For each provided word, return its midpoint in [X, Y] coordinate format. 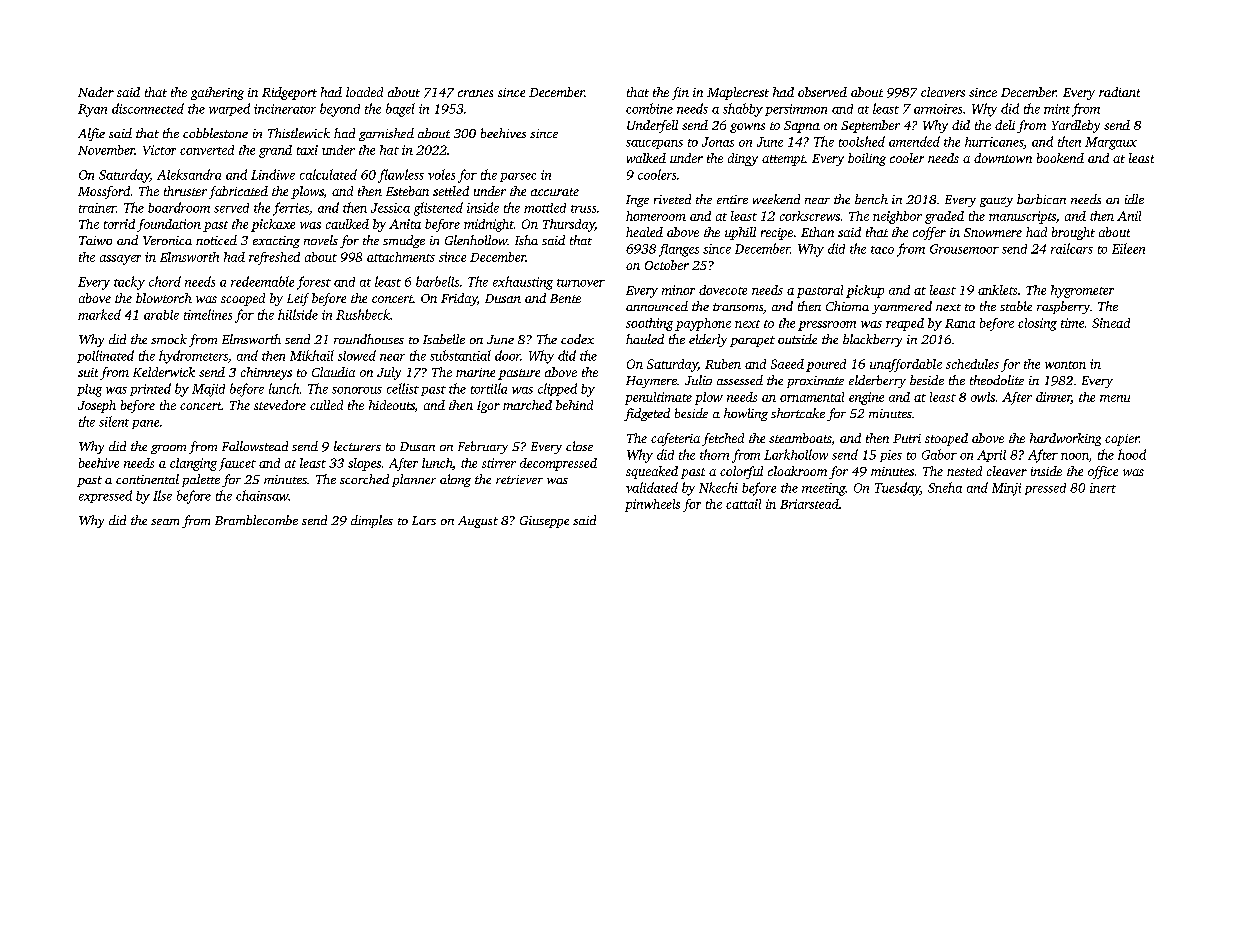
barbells [437, 281]
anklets [997, 290]
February [483, 447]
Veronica [167, 240]
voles [441, 174]
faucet [237, 464]
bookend [1060, 158]
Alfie [91, 134]
